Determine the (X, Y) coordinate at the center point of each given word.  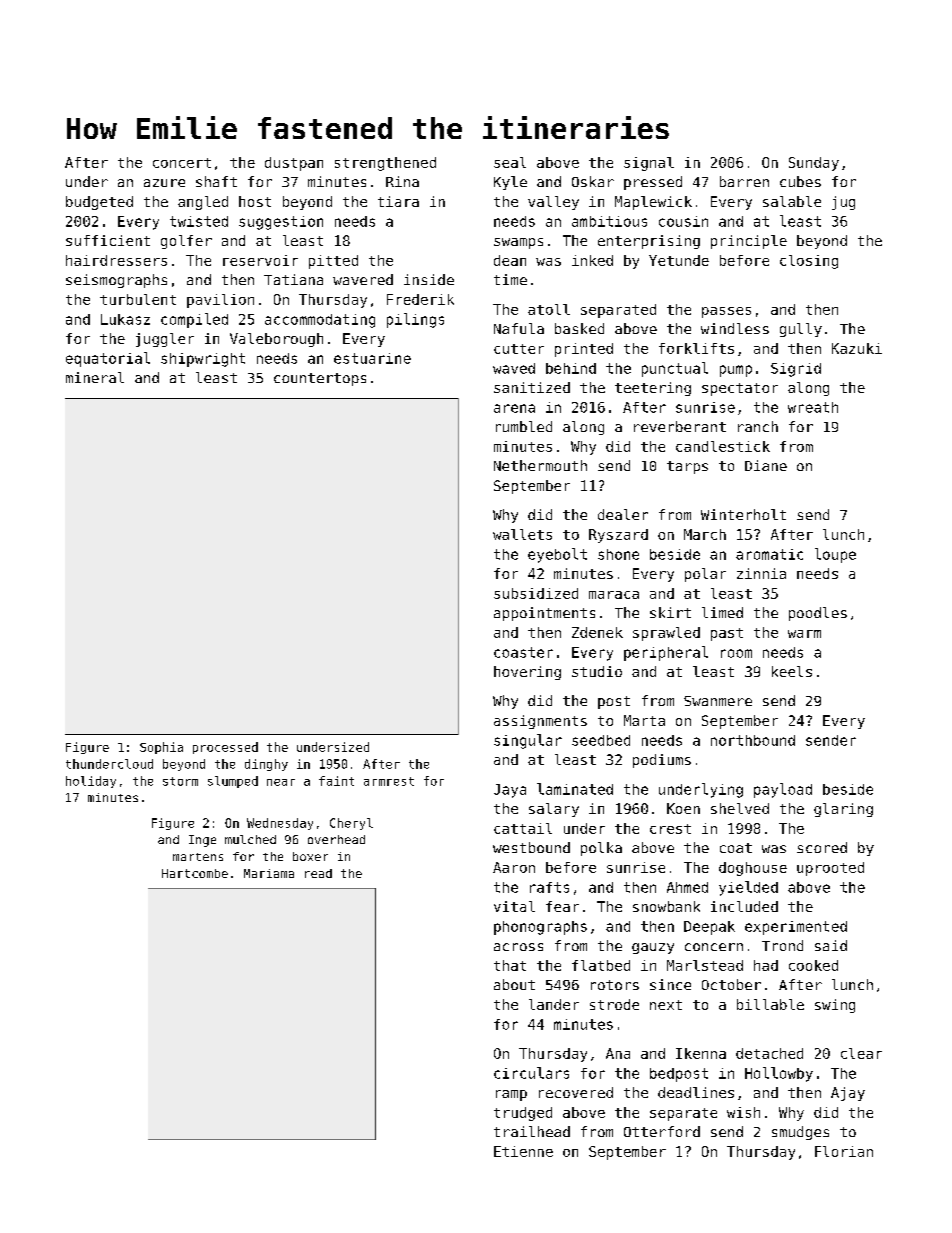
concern (714, 947)
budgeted (99, 203)
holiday (91, 782)
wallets (522, 534)
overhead (336, 839)
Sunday (814, 164)
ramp (511, 1095)
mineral (95, 377)
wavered (363, 279)
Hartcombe (195, 873)
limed (722, 612)
